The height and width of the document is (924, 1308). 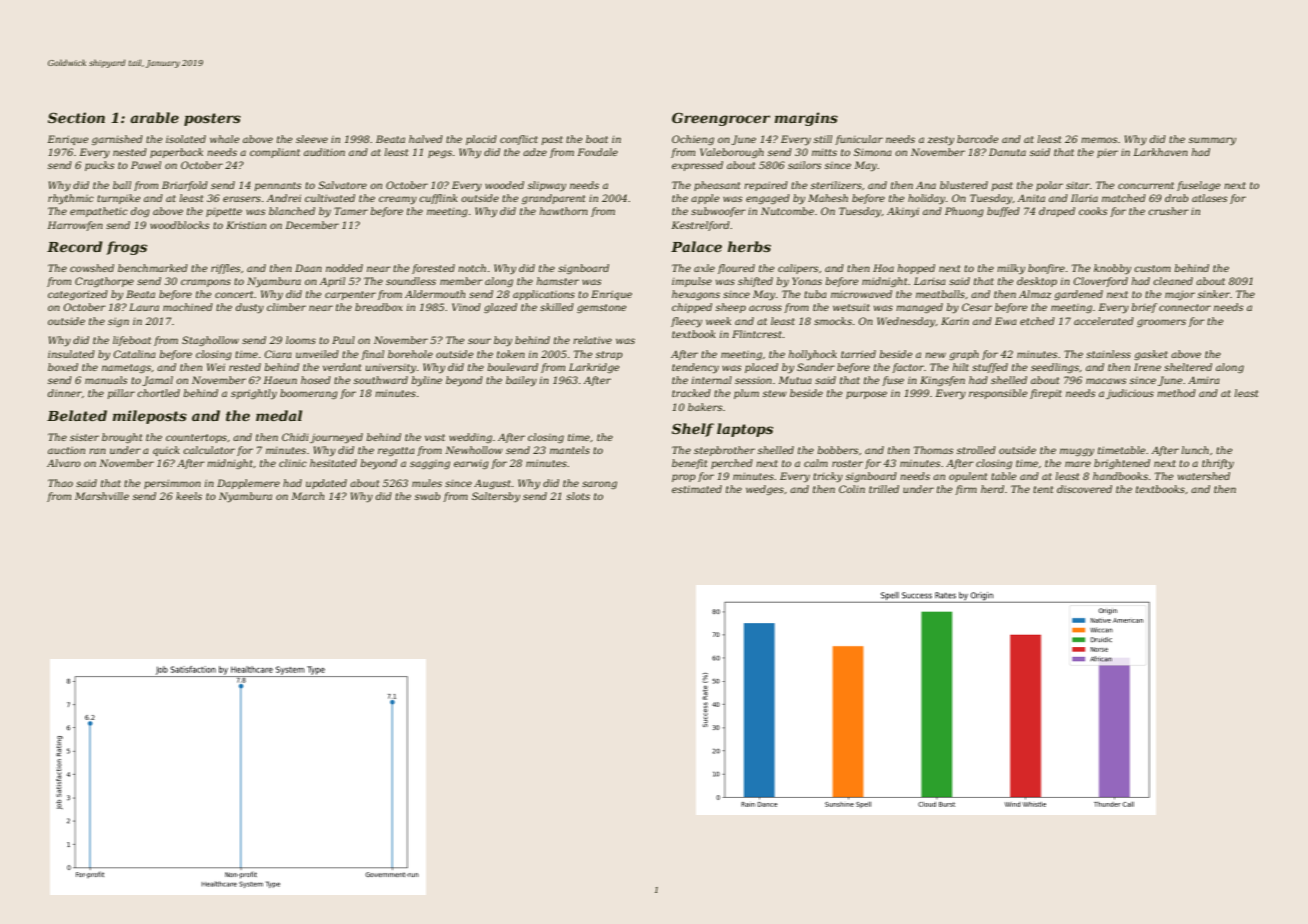 What do you see at coordinates (210, 341) in the document?
I see `Staghollow` at bounding box center [210, 341].
